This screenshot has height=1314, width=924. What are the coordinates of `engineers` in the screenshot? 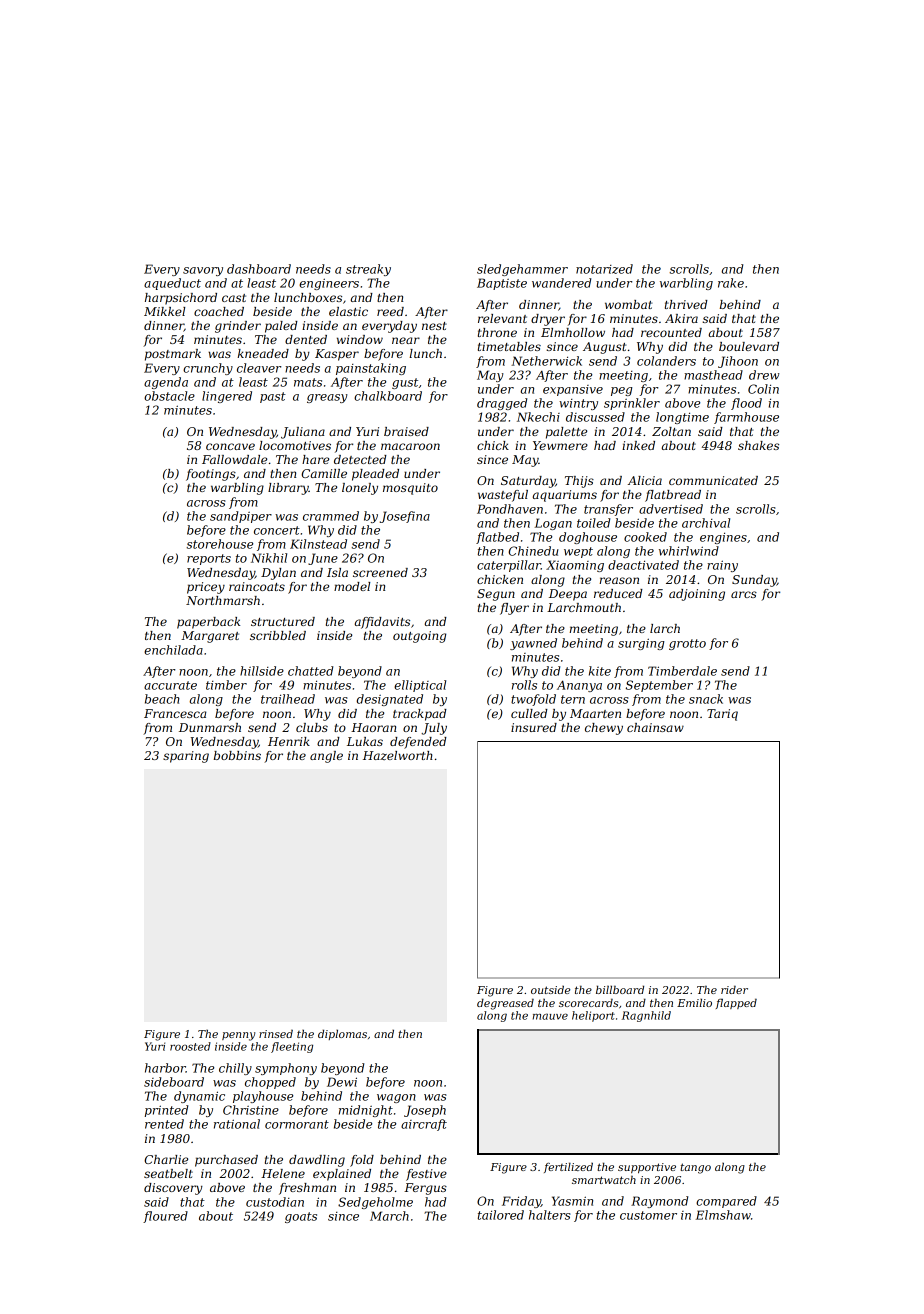 It's located at (329, 284).
